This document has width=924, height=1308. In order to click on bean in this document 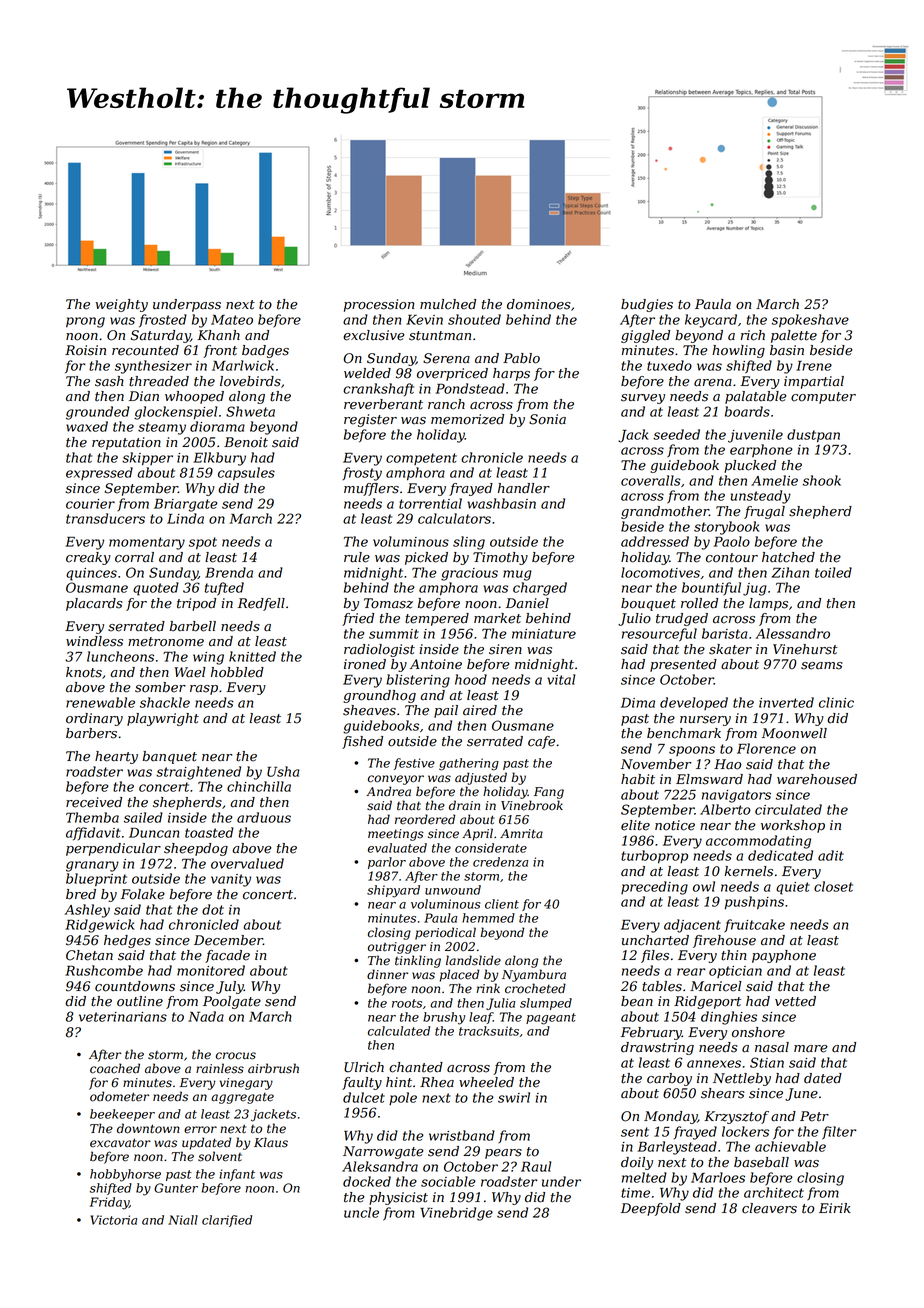, I will do `click(637, 1001)`.
